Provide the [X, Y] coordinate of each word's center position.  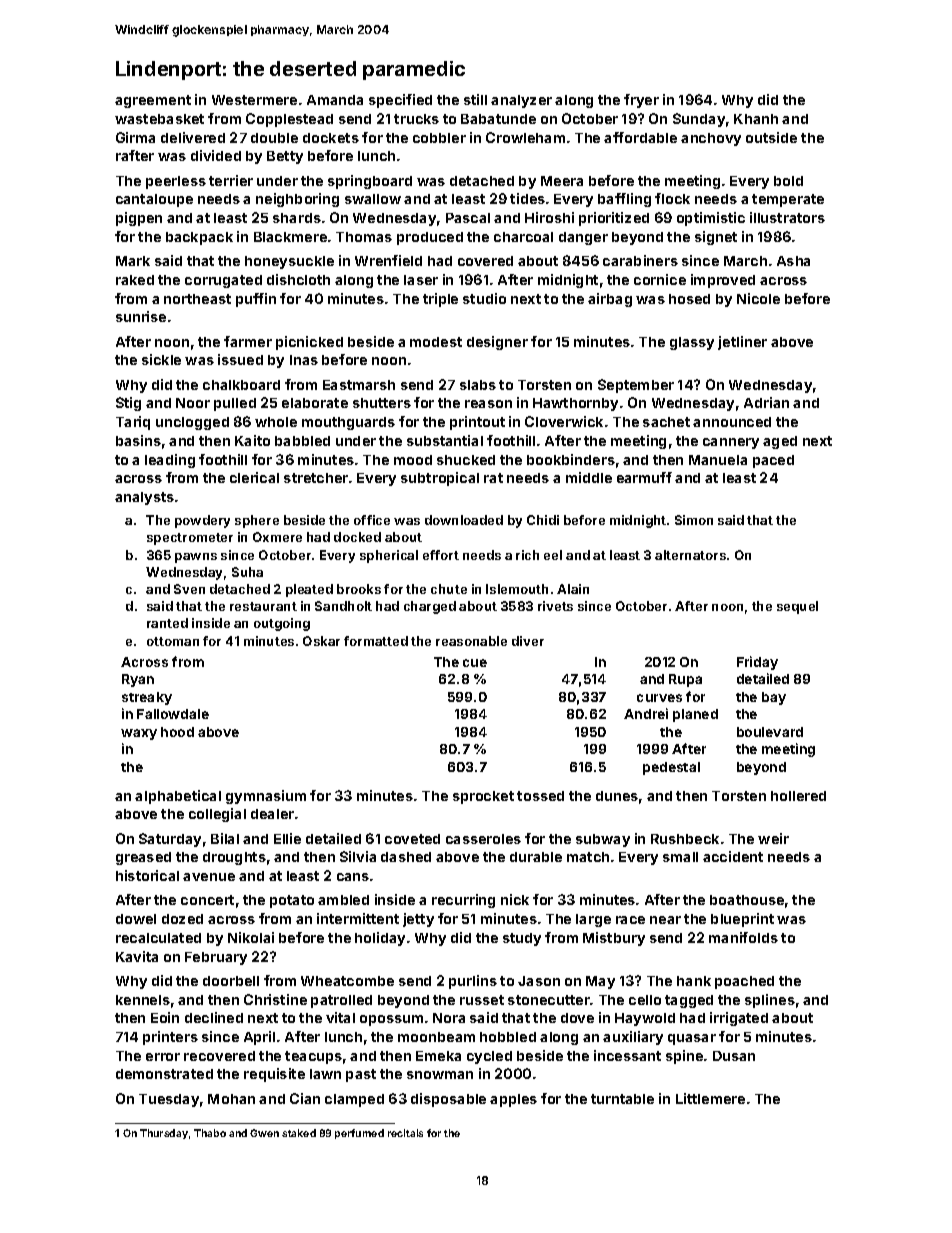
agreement [153, 101]
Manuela [718, 460]
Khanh [756, 119]
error [163, 1057]
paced [773, 461]
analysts [144, 498]
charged [430, 607]
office [372, 520]
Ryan [138, 680]
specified [400, 101]
